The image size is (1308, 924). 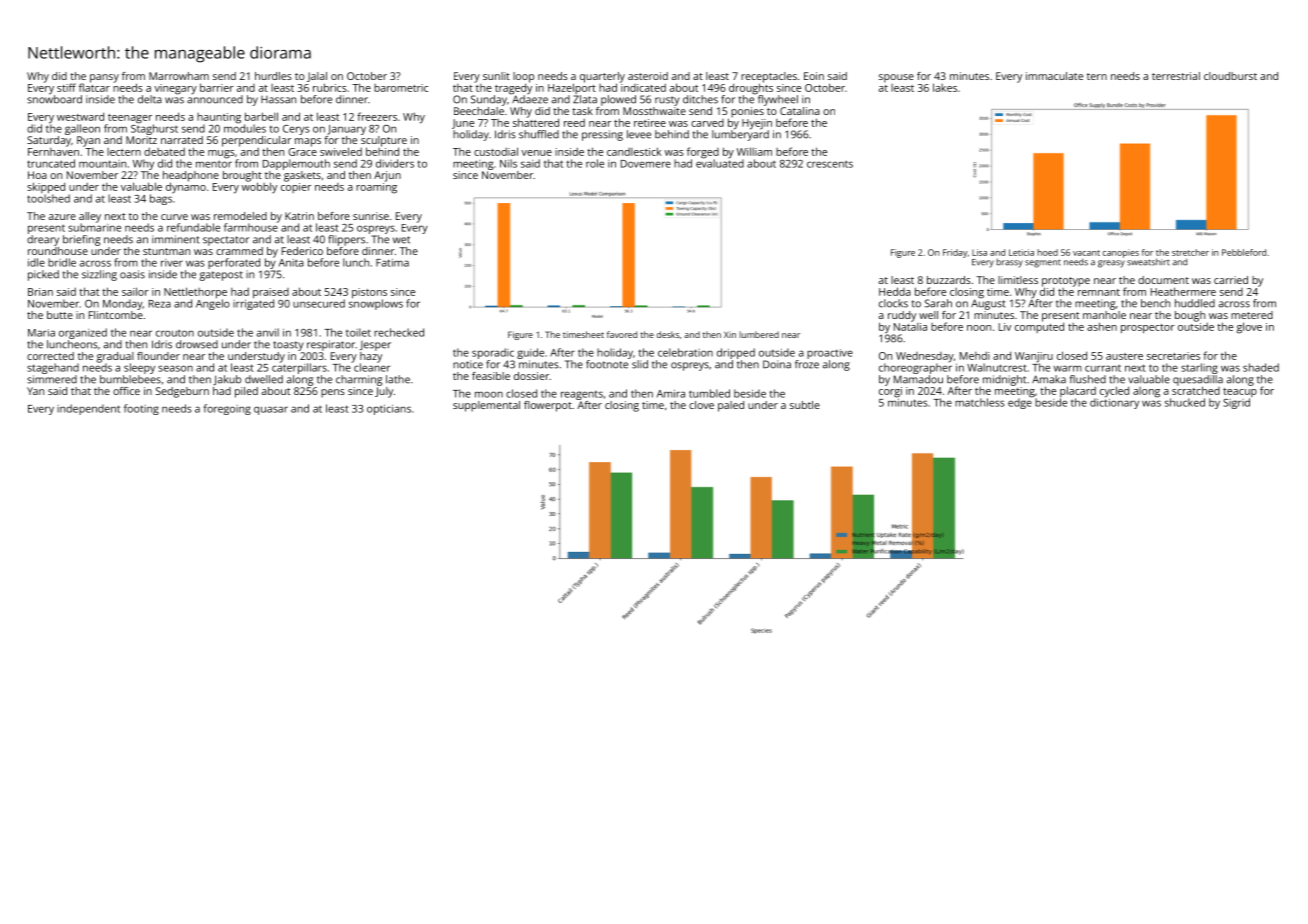 What do you see at coordinates (1054, 76) in the document?
I see `immaculate` at bounding box center [1054, 76].
